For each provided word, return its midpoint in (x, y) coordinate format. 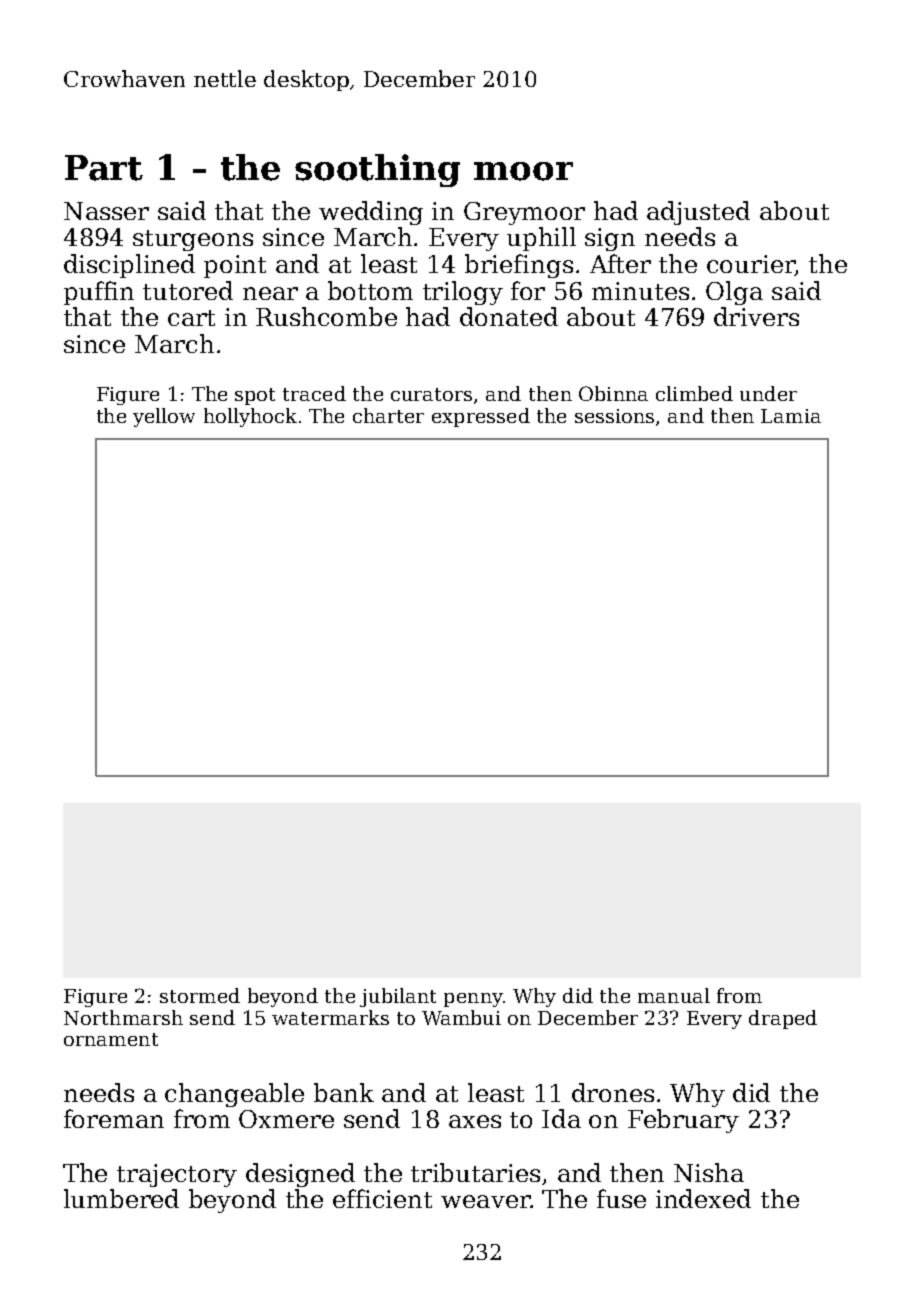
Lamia (791, 416)
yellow (164, 417)
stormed (200, 995)
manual (674, 995)
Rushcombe (326, 316)
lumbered (121, 1198)
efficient (382, 1198)
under (768, 393)
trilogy (463, 293)
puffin (99, 293)
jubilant (398, 997)
